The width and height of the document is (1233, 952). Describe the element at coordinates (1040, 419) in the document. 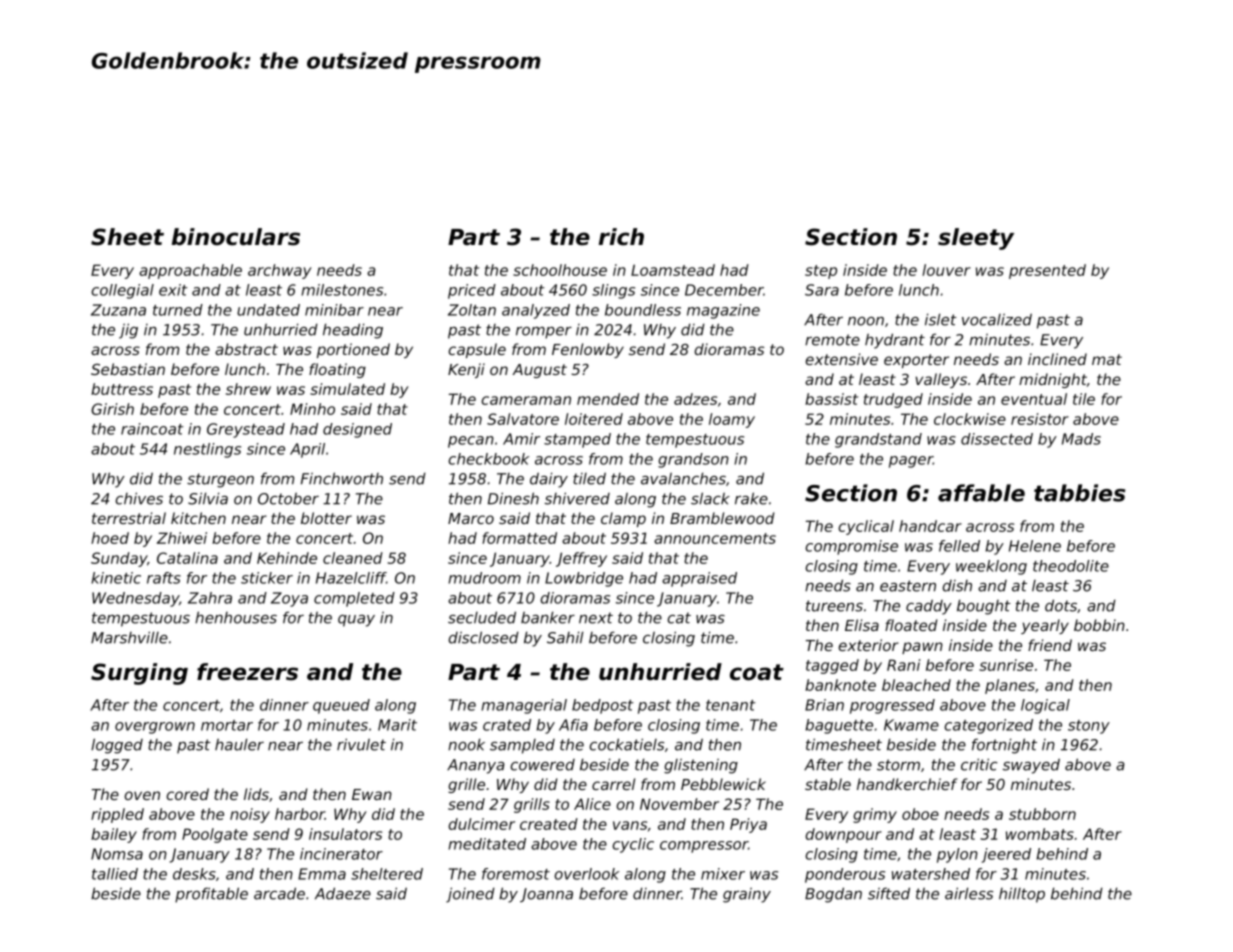

I see `resistor` at that location.
